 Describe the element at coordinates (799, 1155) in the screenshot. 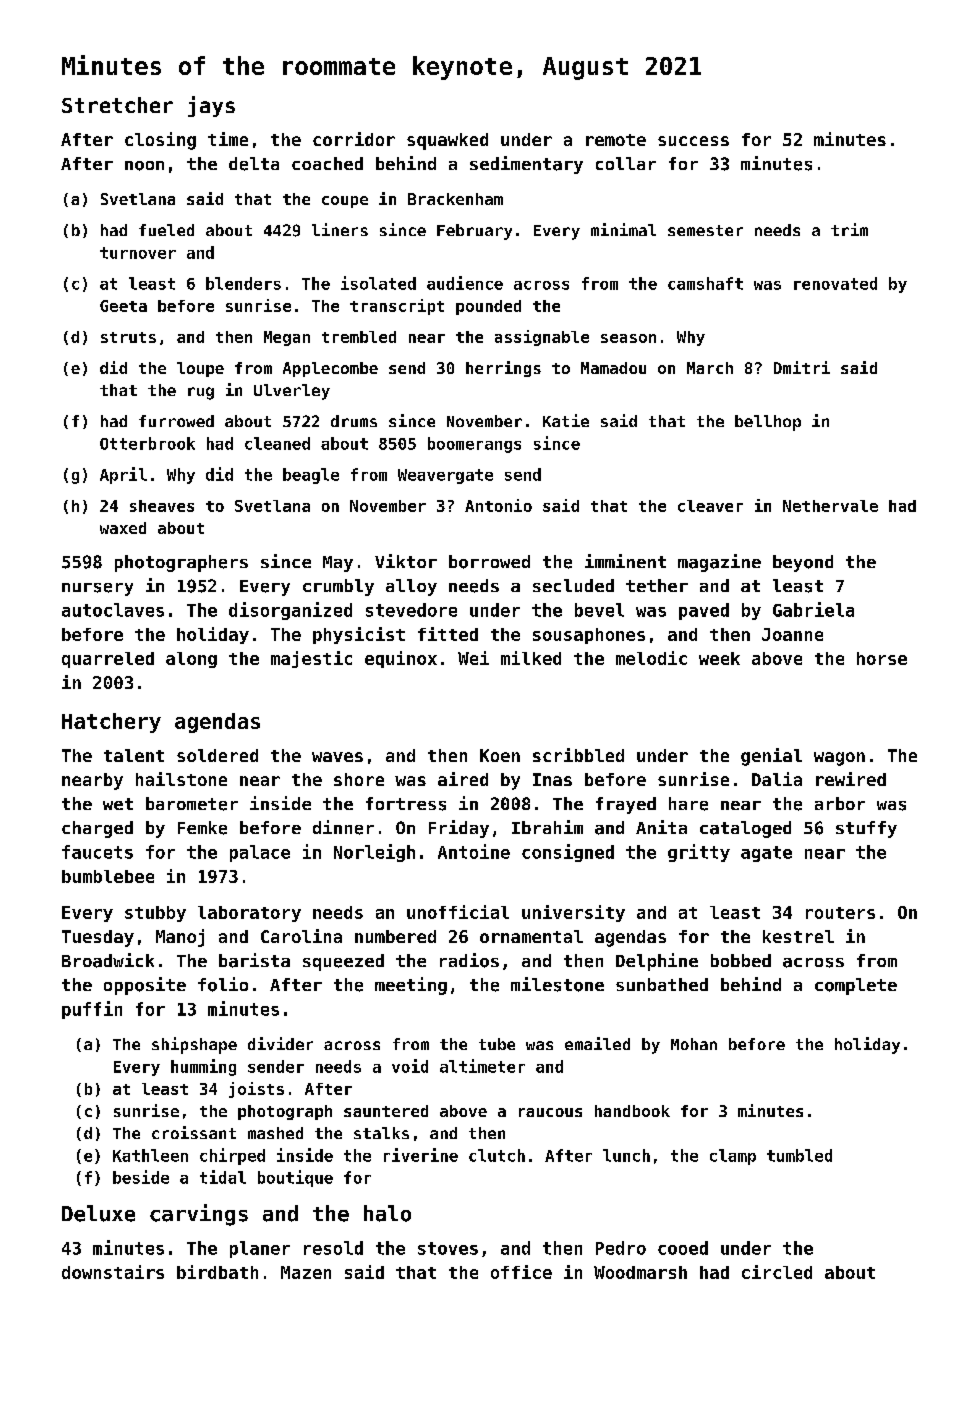

I see `tumbled` at that location.
